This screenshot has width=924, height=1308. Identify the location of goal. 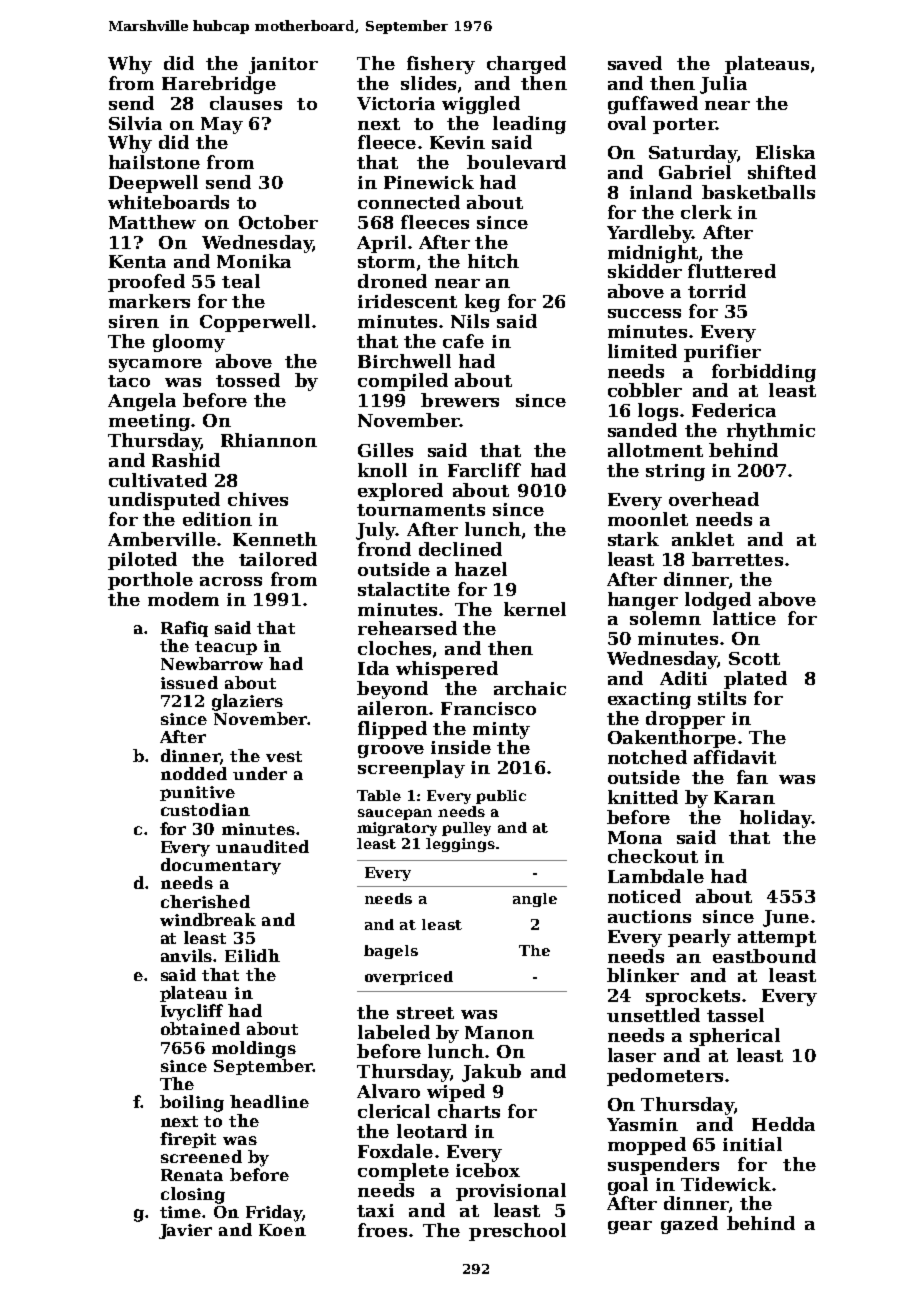
(628, 1186).
